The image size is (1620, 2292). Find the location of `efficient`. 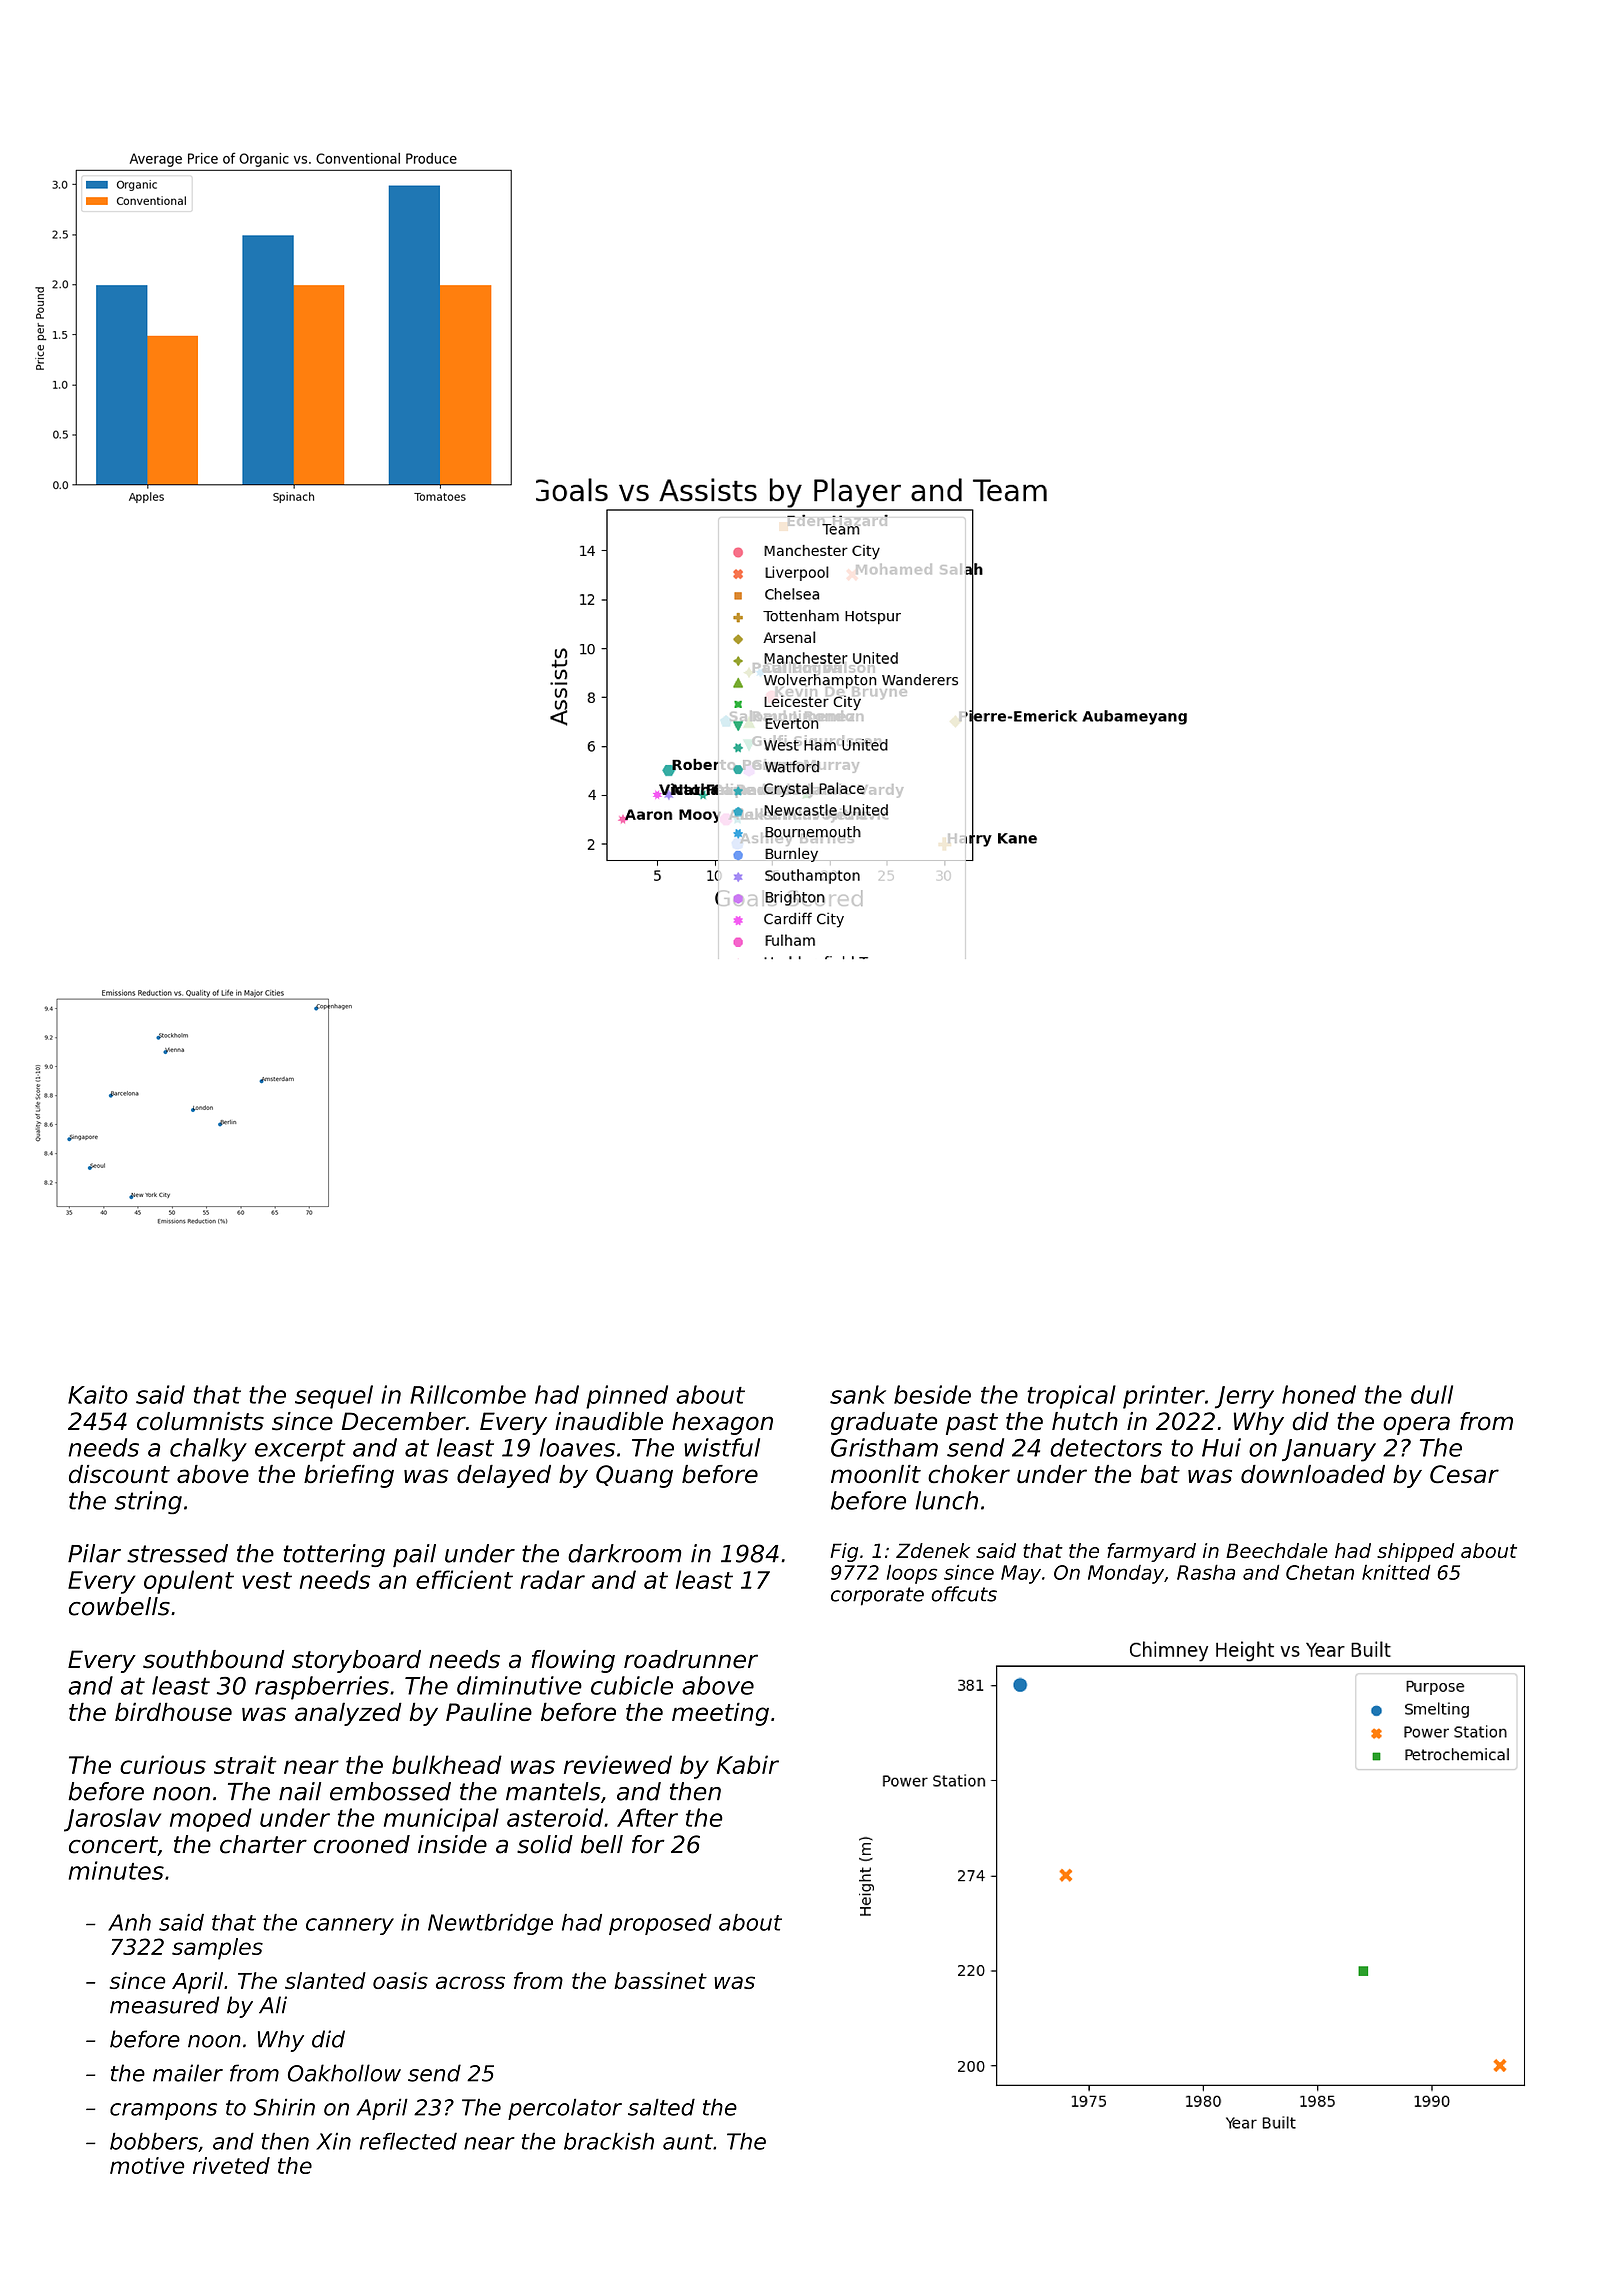

efficient is located at coordinates (464, 1579).
